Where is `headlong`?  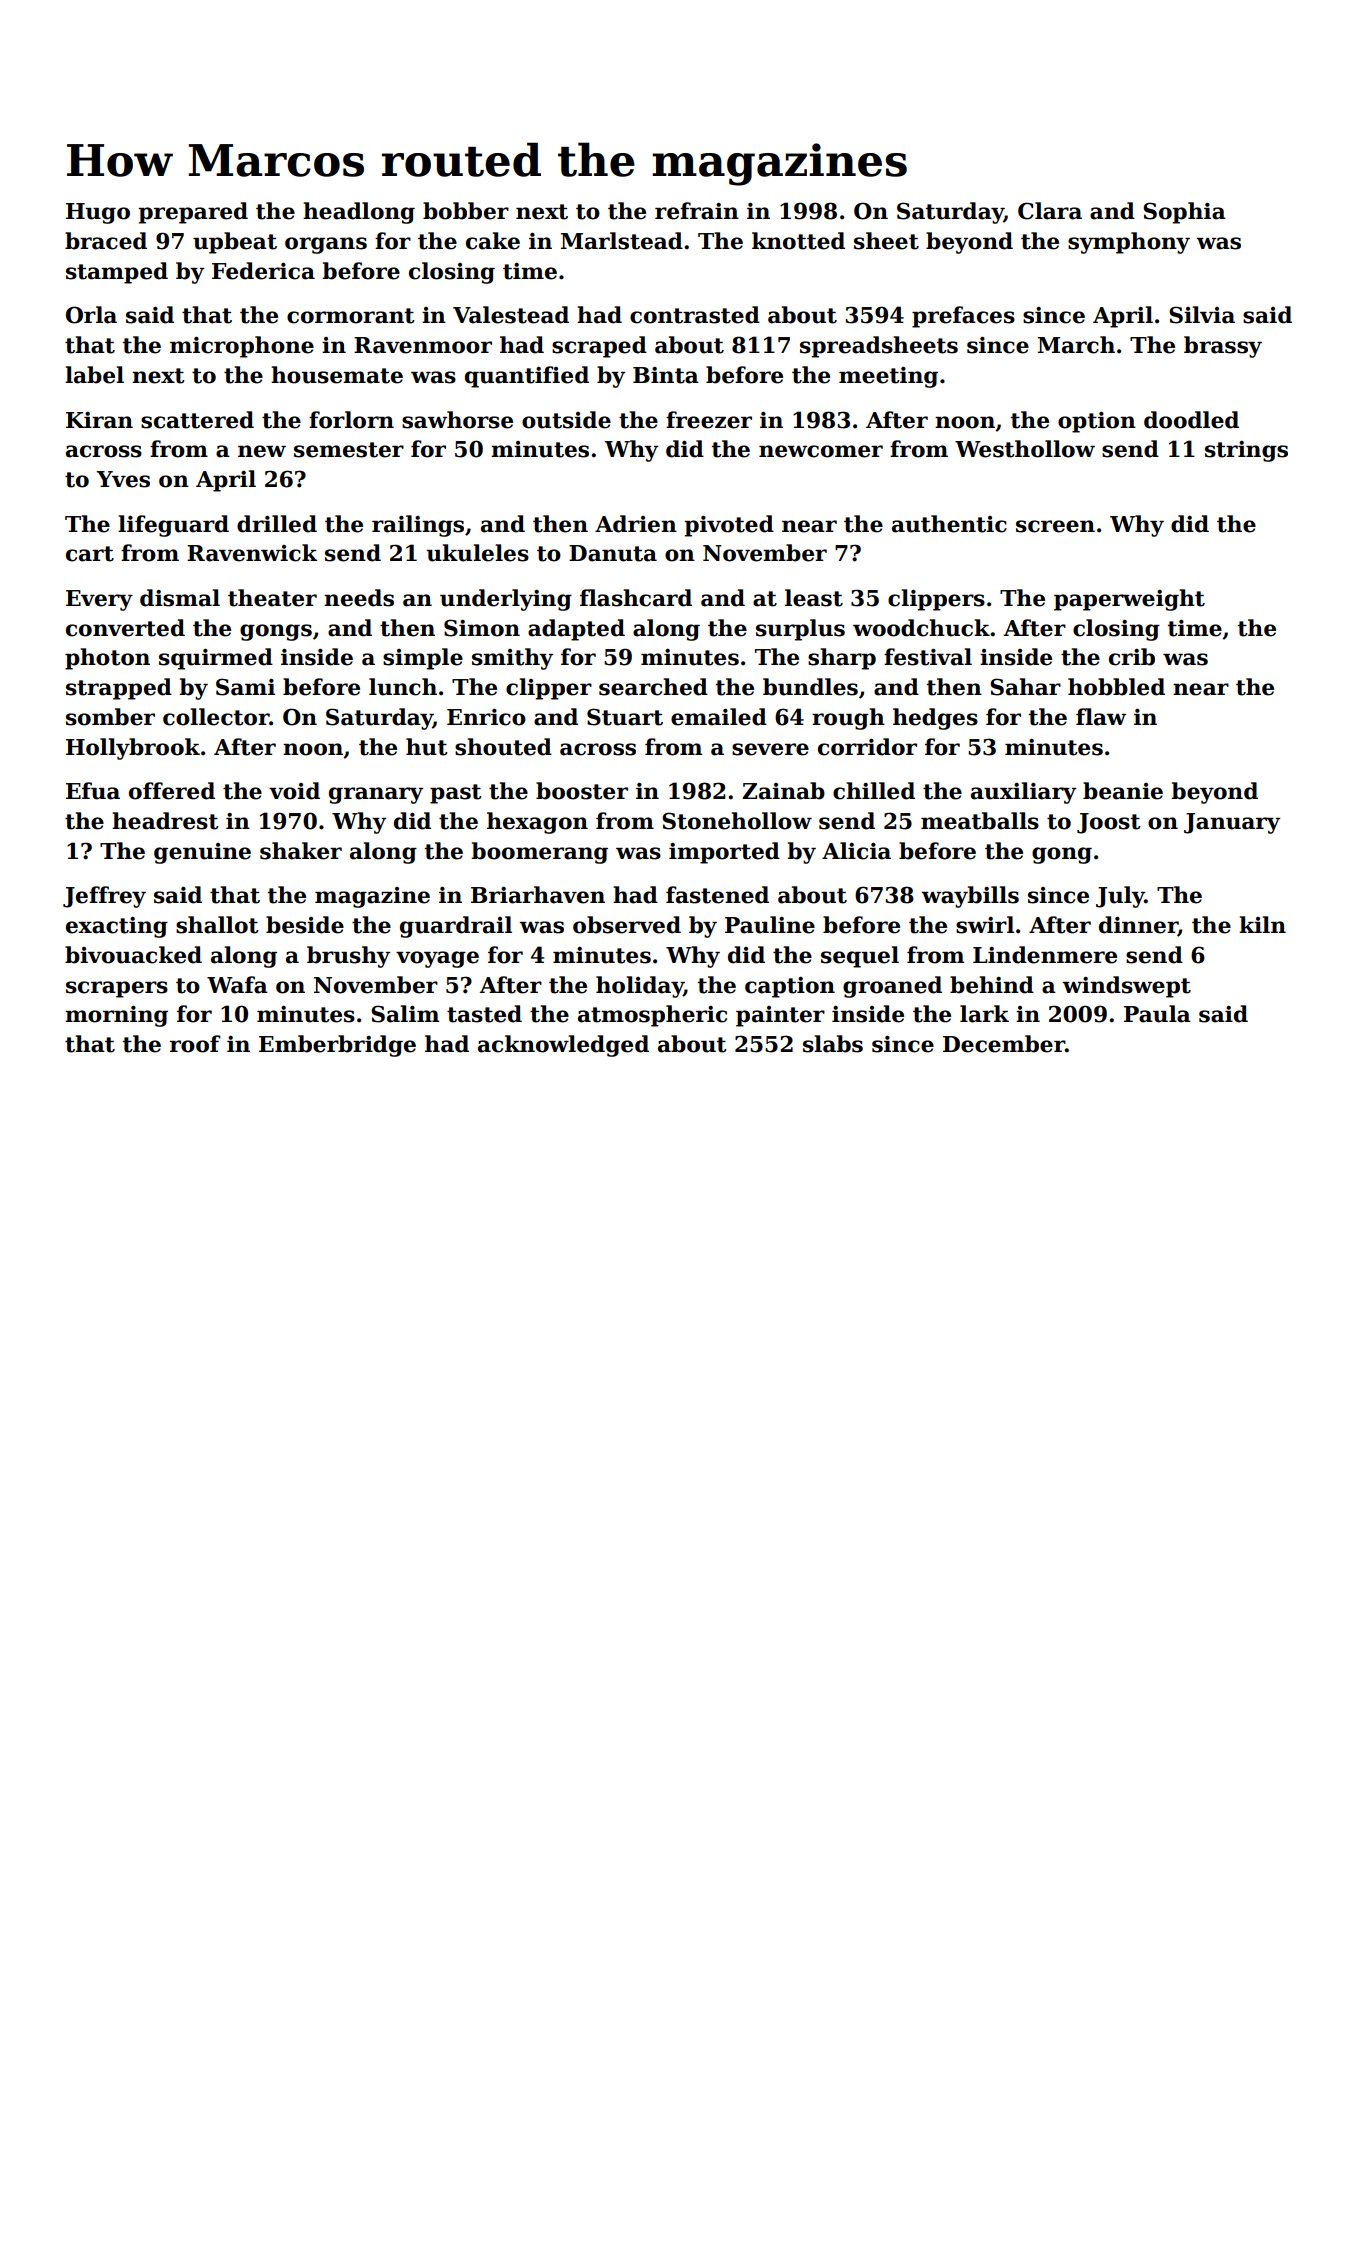 headlong is located at coordinates (359, 213).
